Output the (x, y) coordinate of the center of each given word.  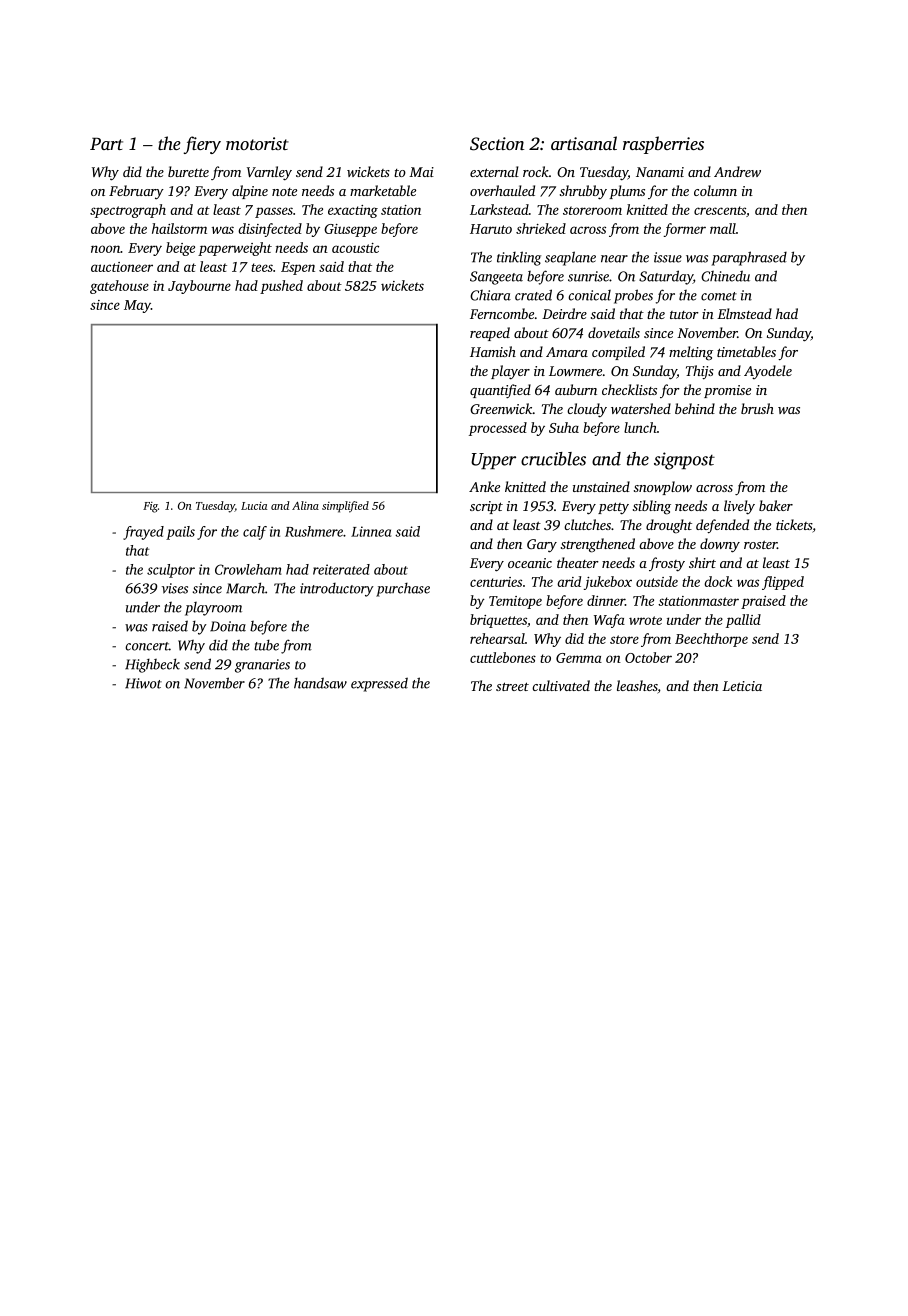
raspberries (663, 145)
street (512, 686)
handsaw (320, 683)
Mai (421, 172)
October (648, 657)
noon (106, 249)
